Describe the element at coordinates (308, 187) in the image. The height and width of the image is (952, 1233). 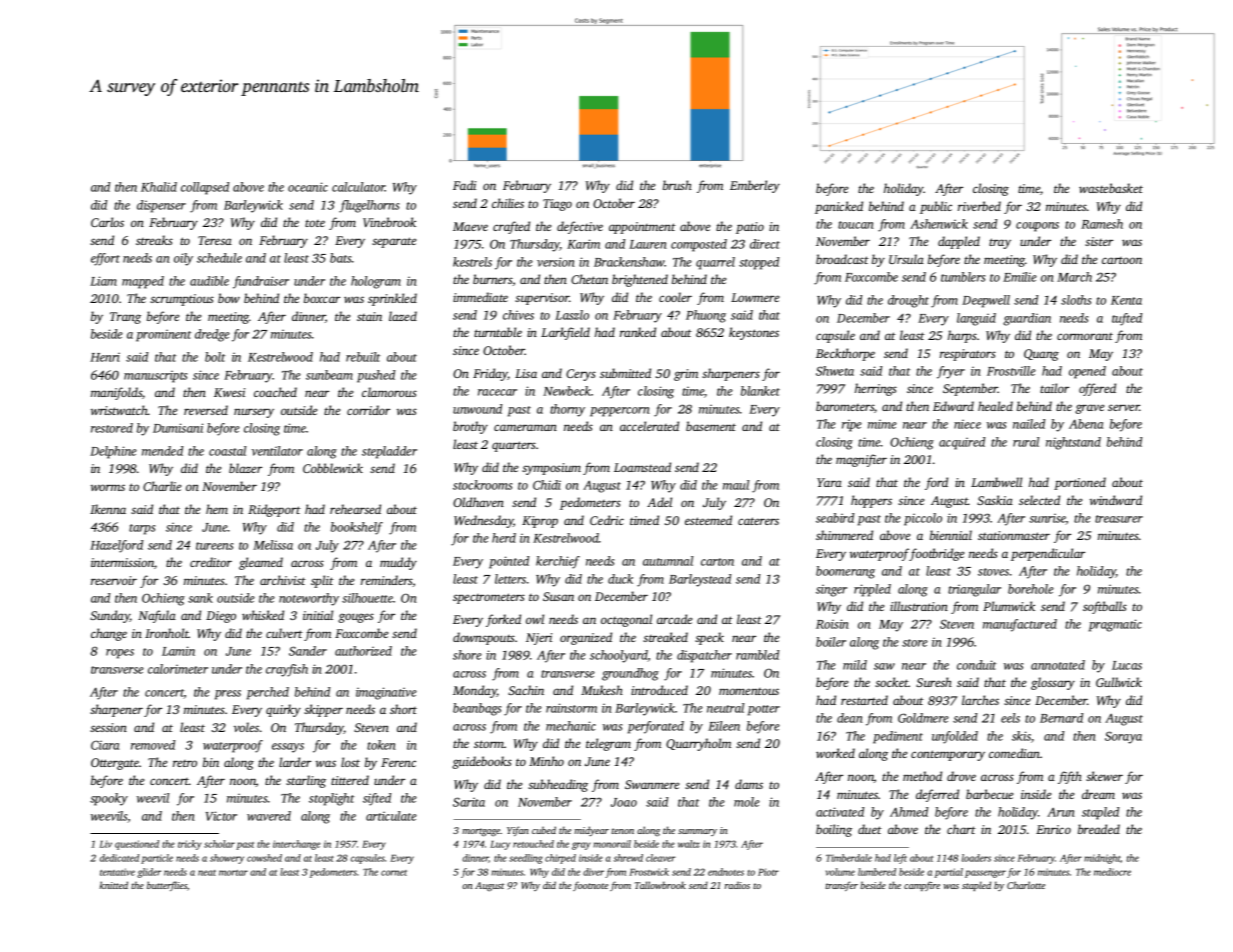
I see `oceanic` at that location.
